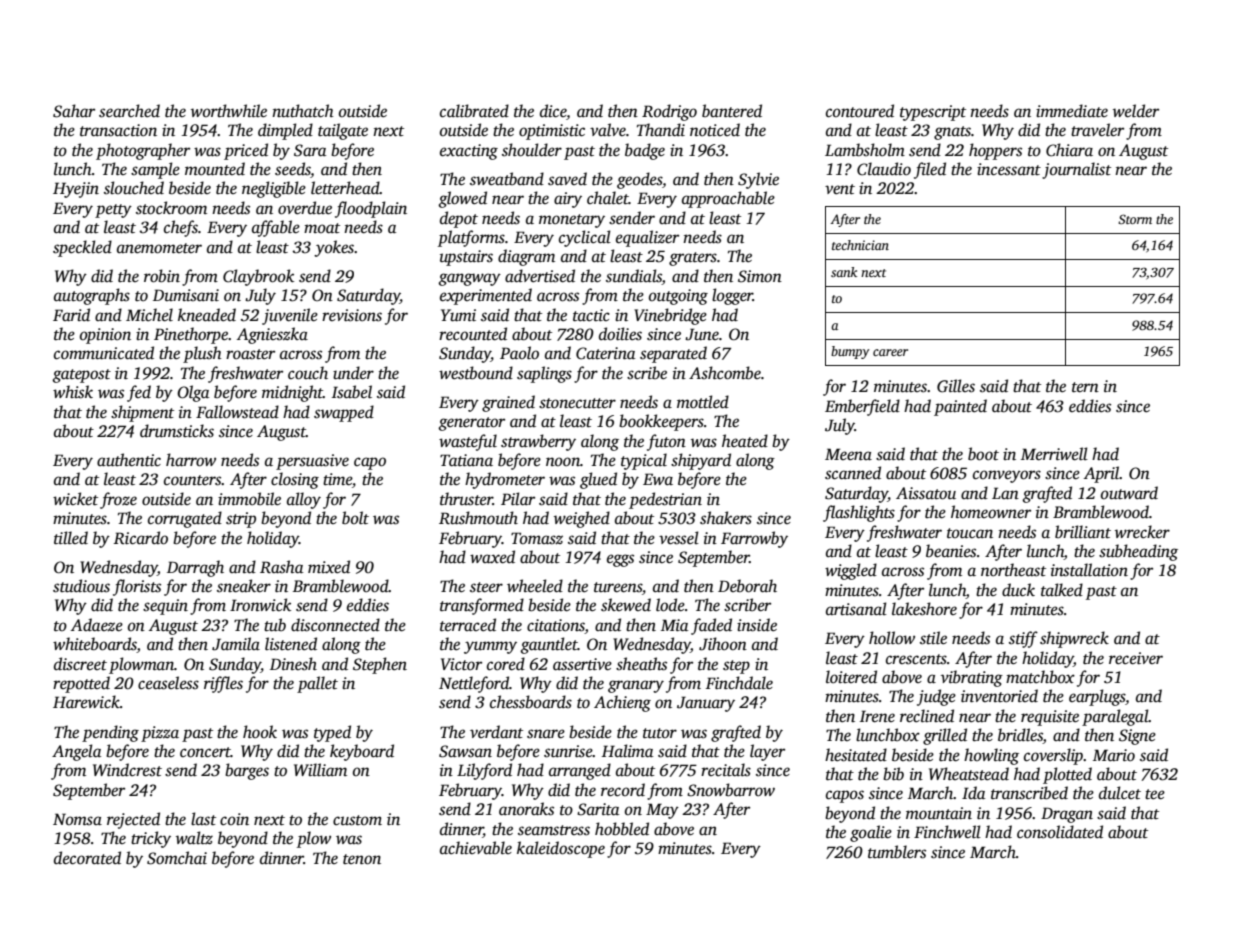 The height and width of the document is (952, 1233). What do you see at coordinates (890, 352) in the document?
I see `career` at bounding box center [890, 352].
